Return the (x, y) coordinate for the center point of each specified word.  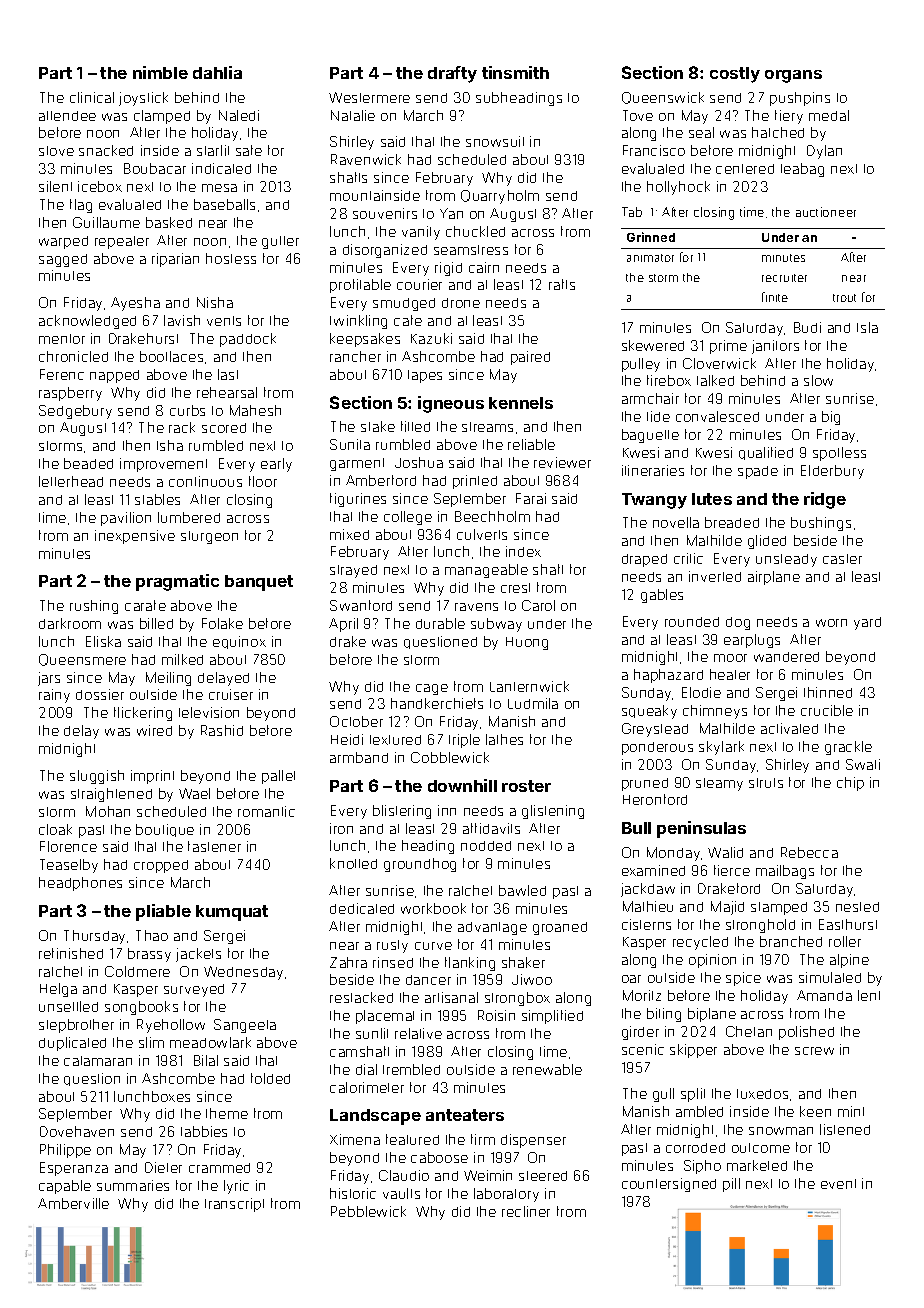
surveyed (194, 990)
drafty (452, 74)
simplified (552, 1017)
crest (515, 588)
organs (793, 76)
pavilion (126, 519)
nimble (160, 72)
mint (851, 1111)
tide (658, 416)
